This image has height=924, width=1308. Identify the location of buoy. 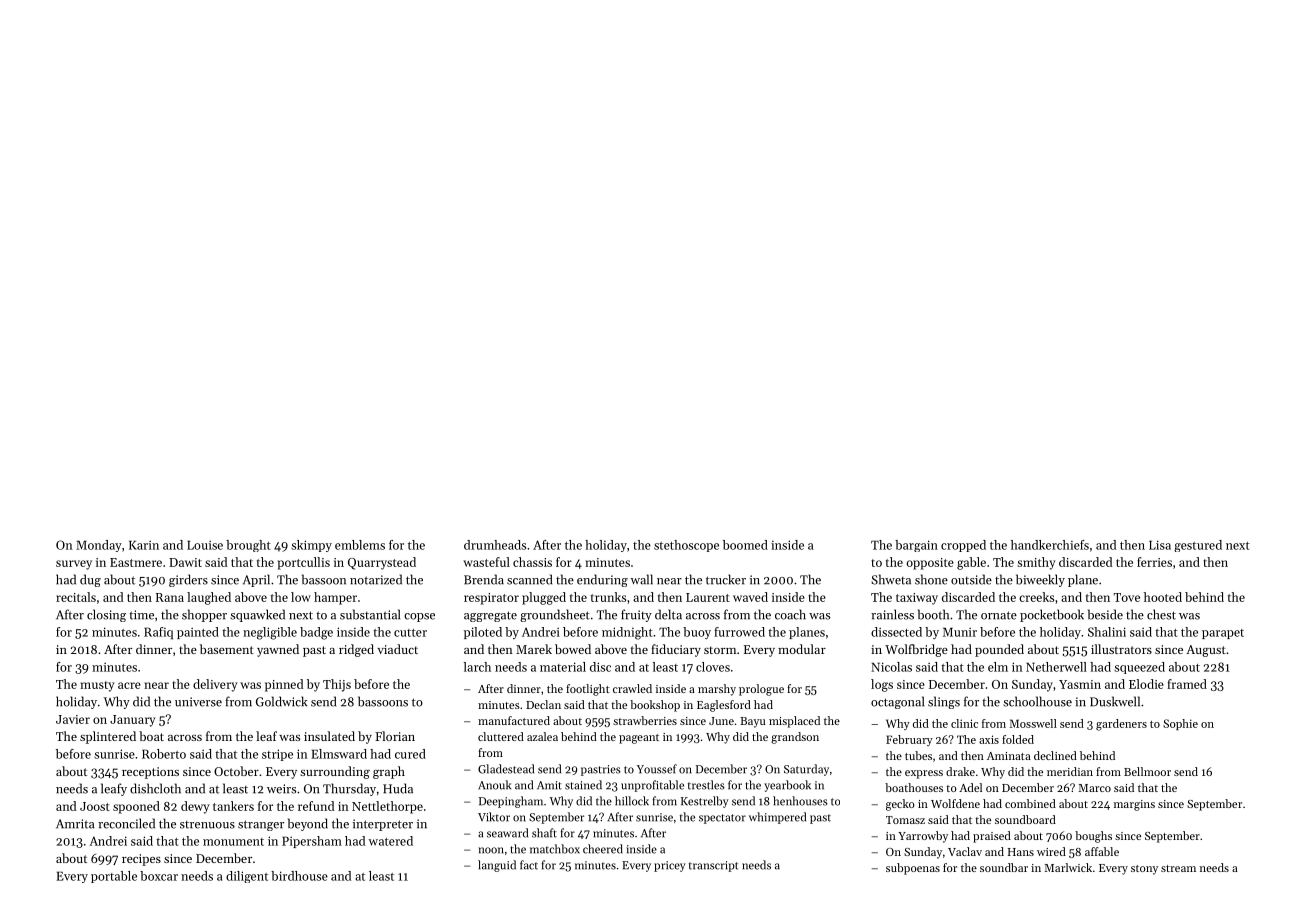
(697, 633).
